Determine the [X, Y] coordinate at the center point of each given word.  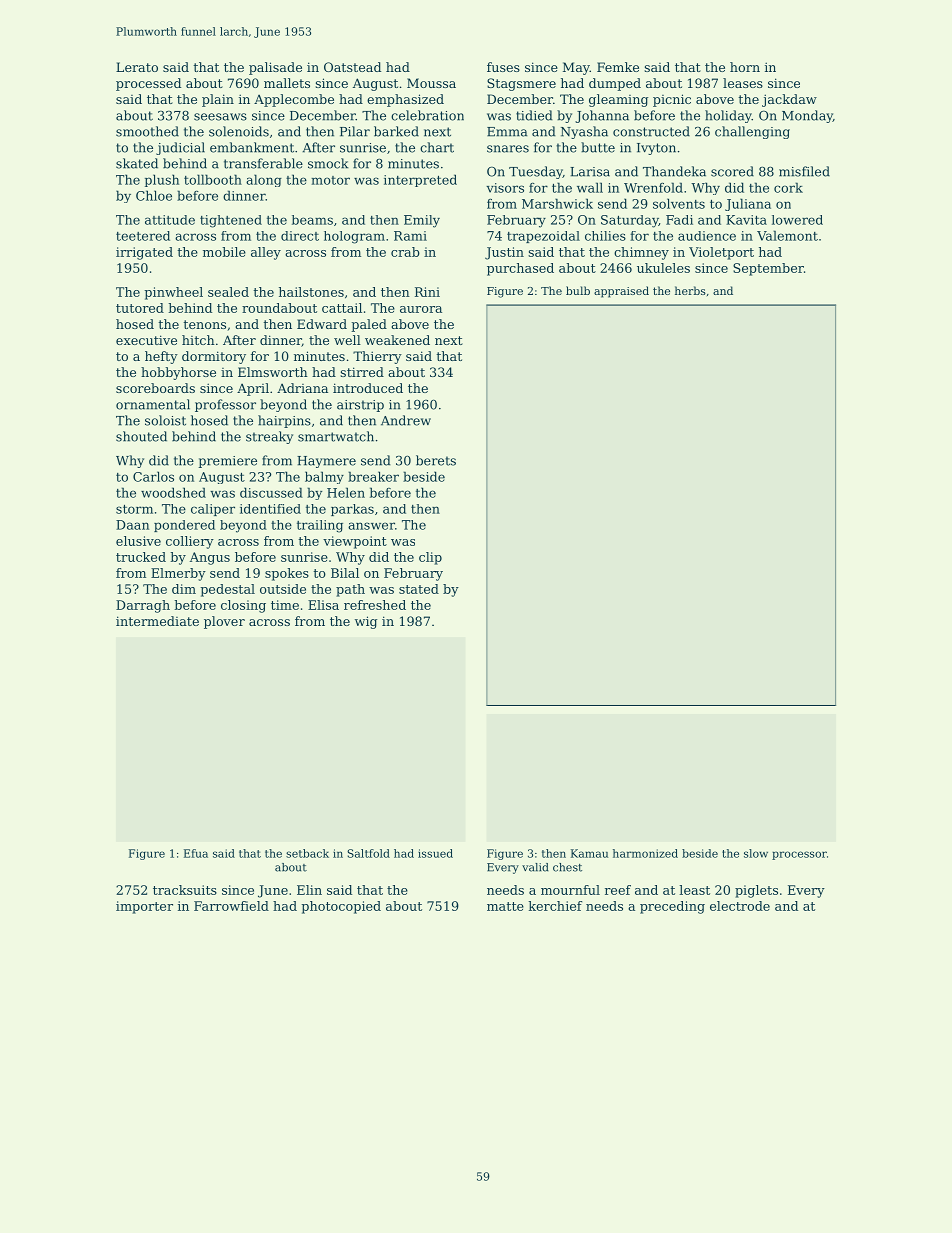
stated [419, 589]
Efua [196, 853]
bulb [578, 290]
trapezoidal [543, 237]
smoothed [147, 131]
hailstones [311, 292]
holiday [728, 116]
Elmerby [178, 574]
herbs [690, 290]
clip [430, 558]
